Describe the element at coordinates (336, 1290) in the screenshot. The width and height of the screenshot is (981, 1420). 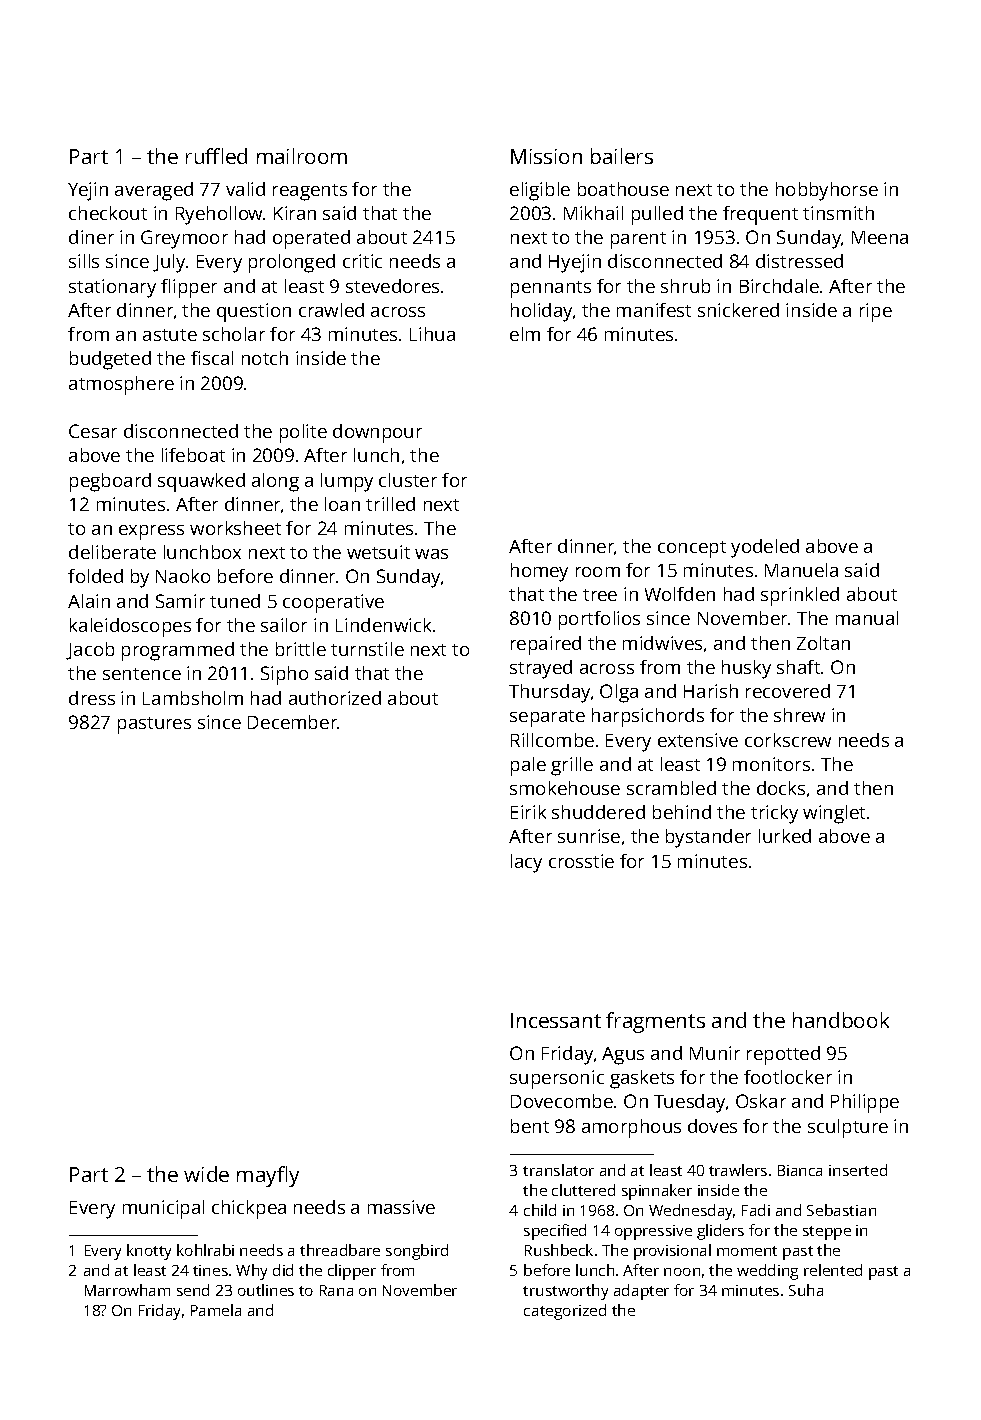
I see `Rana` at that location.
